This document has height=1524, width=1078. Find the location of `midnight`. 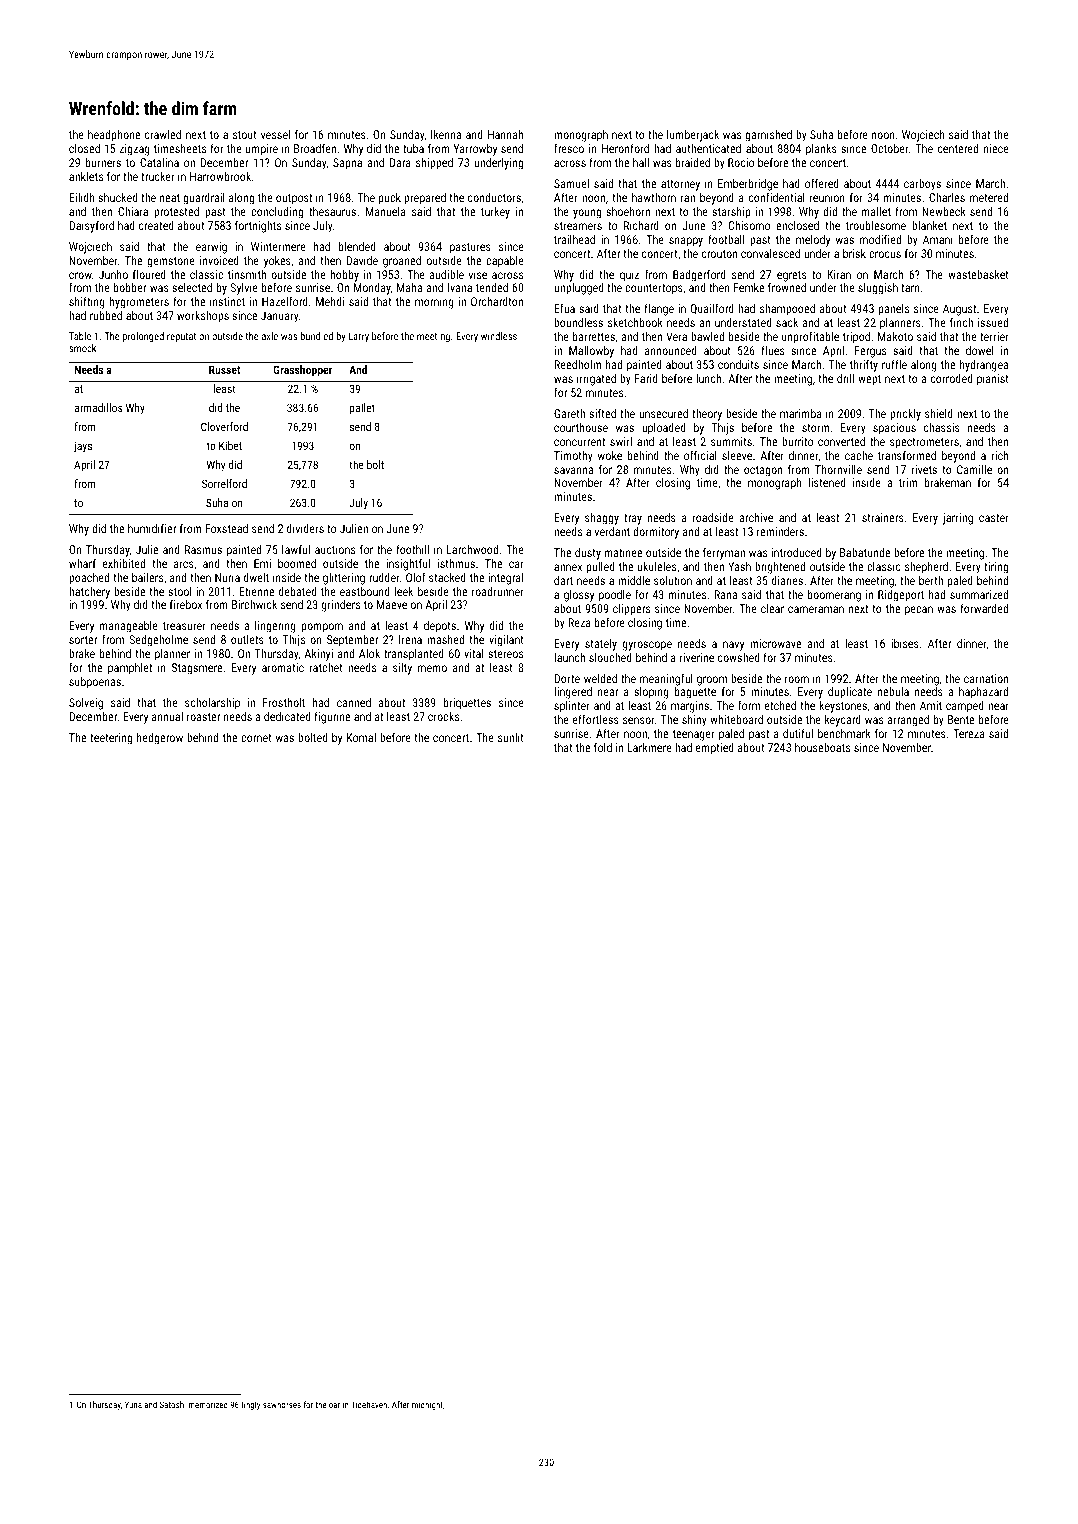

midnight is located at coordinates (427, 1405).
